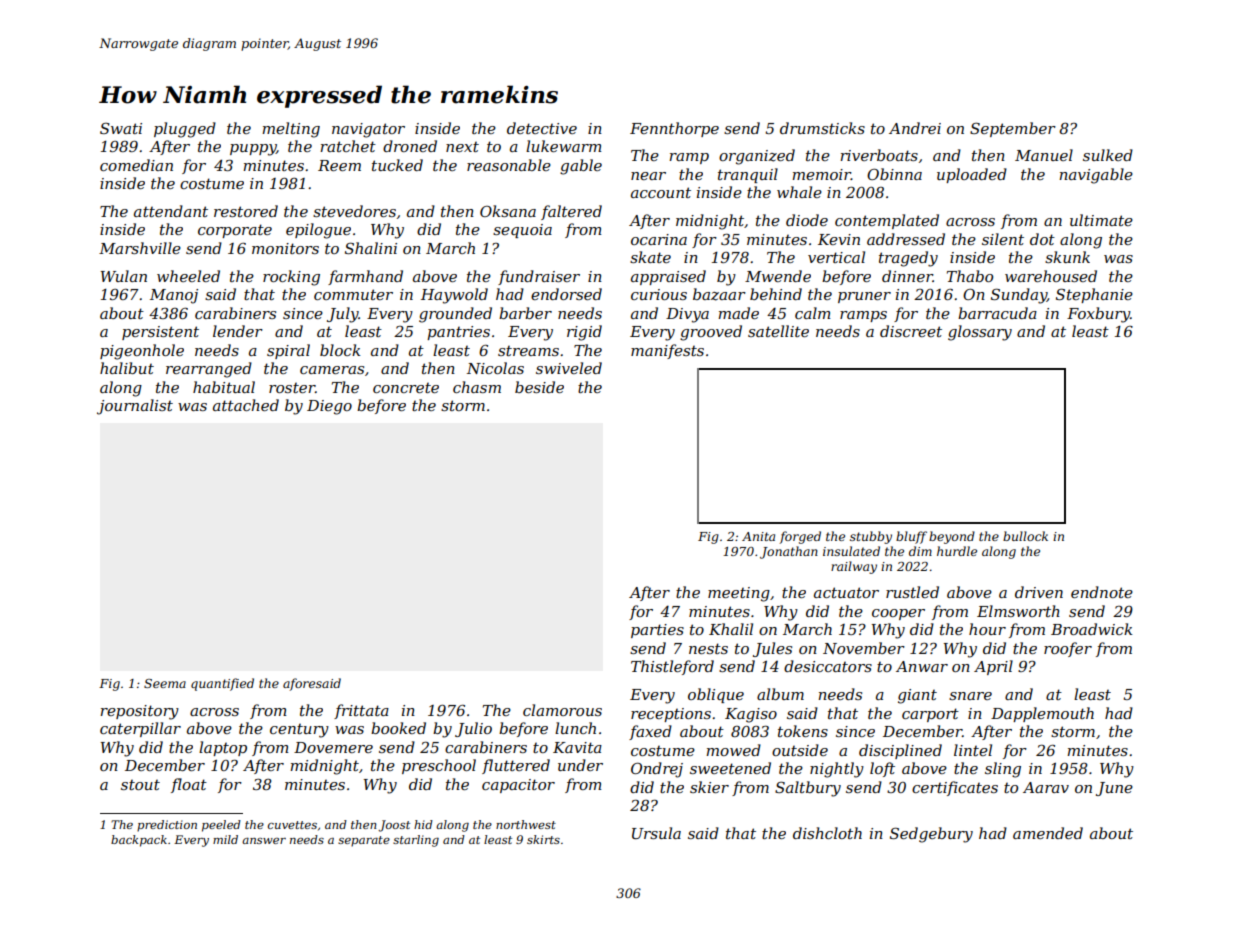 The image size is (1233, 952). What do you see at coordinates (911, 537) in the screenshot?
I see `bluff` at bounding box center [911, 537].
